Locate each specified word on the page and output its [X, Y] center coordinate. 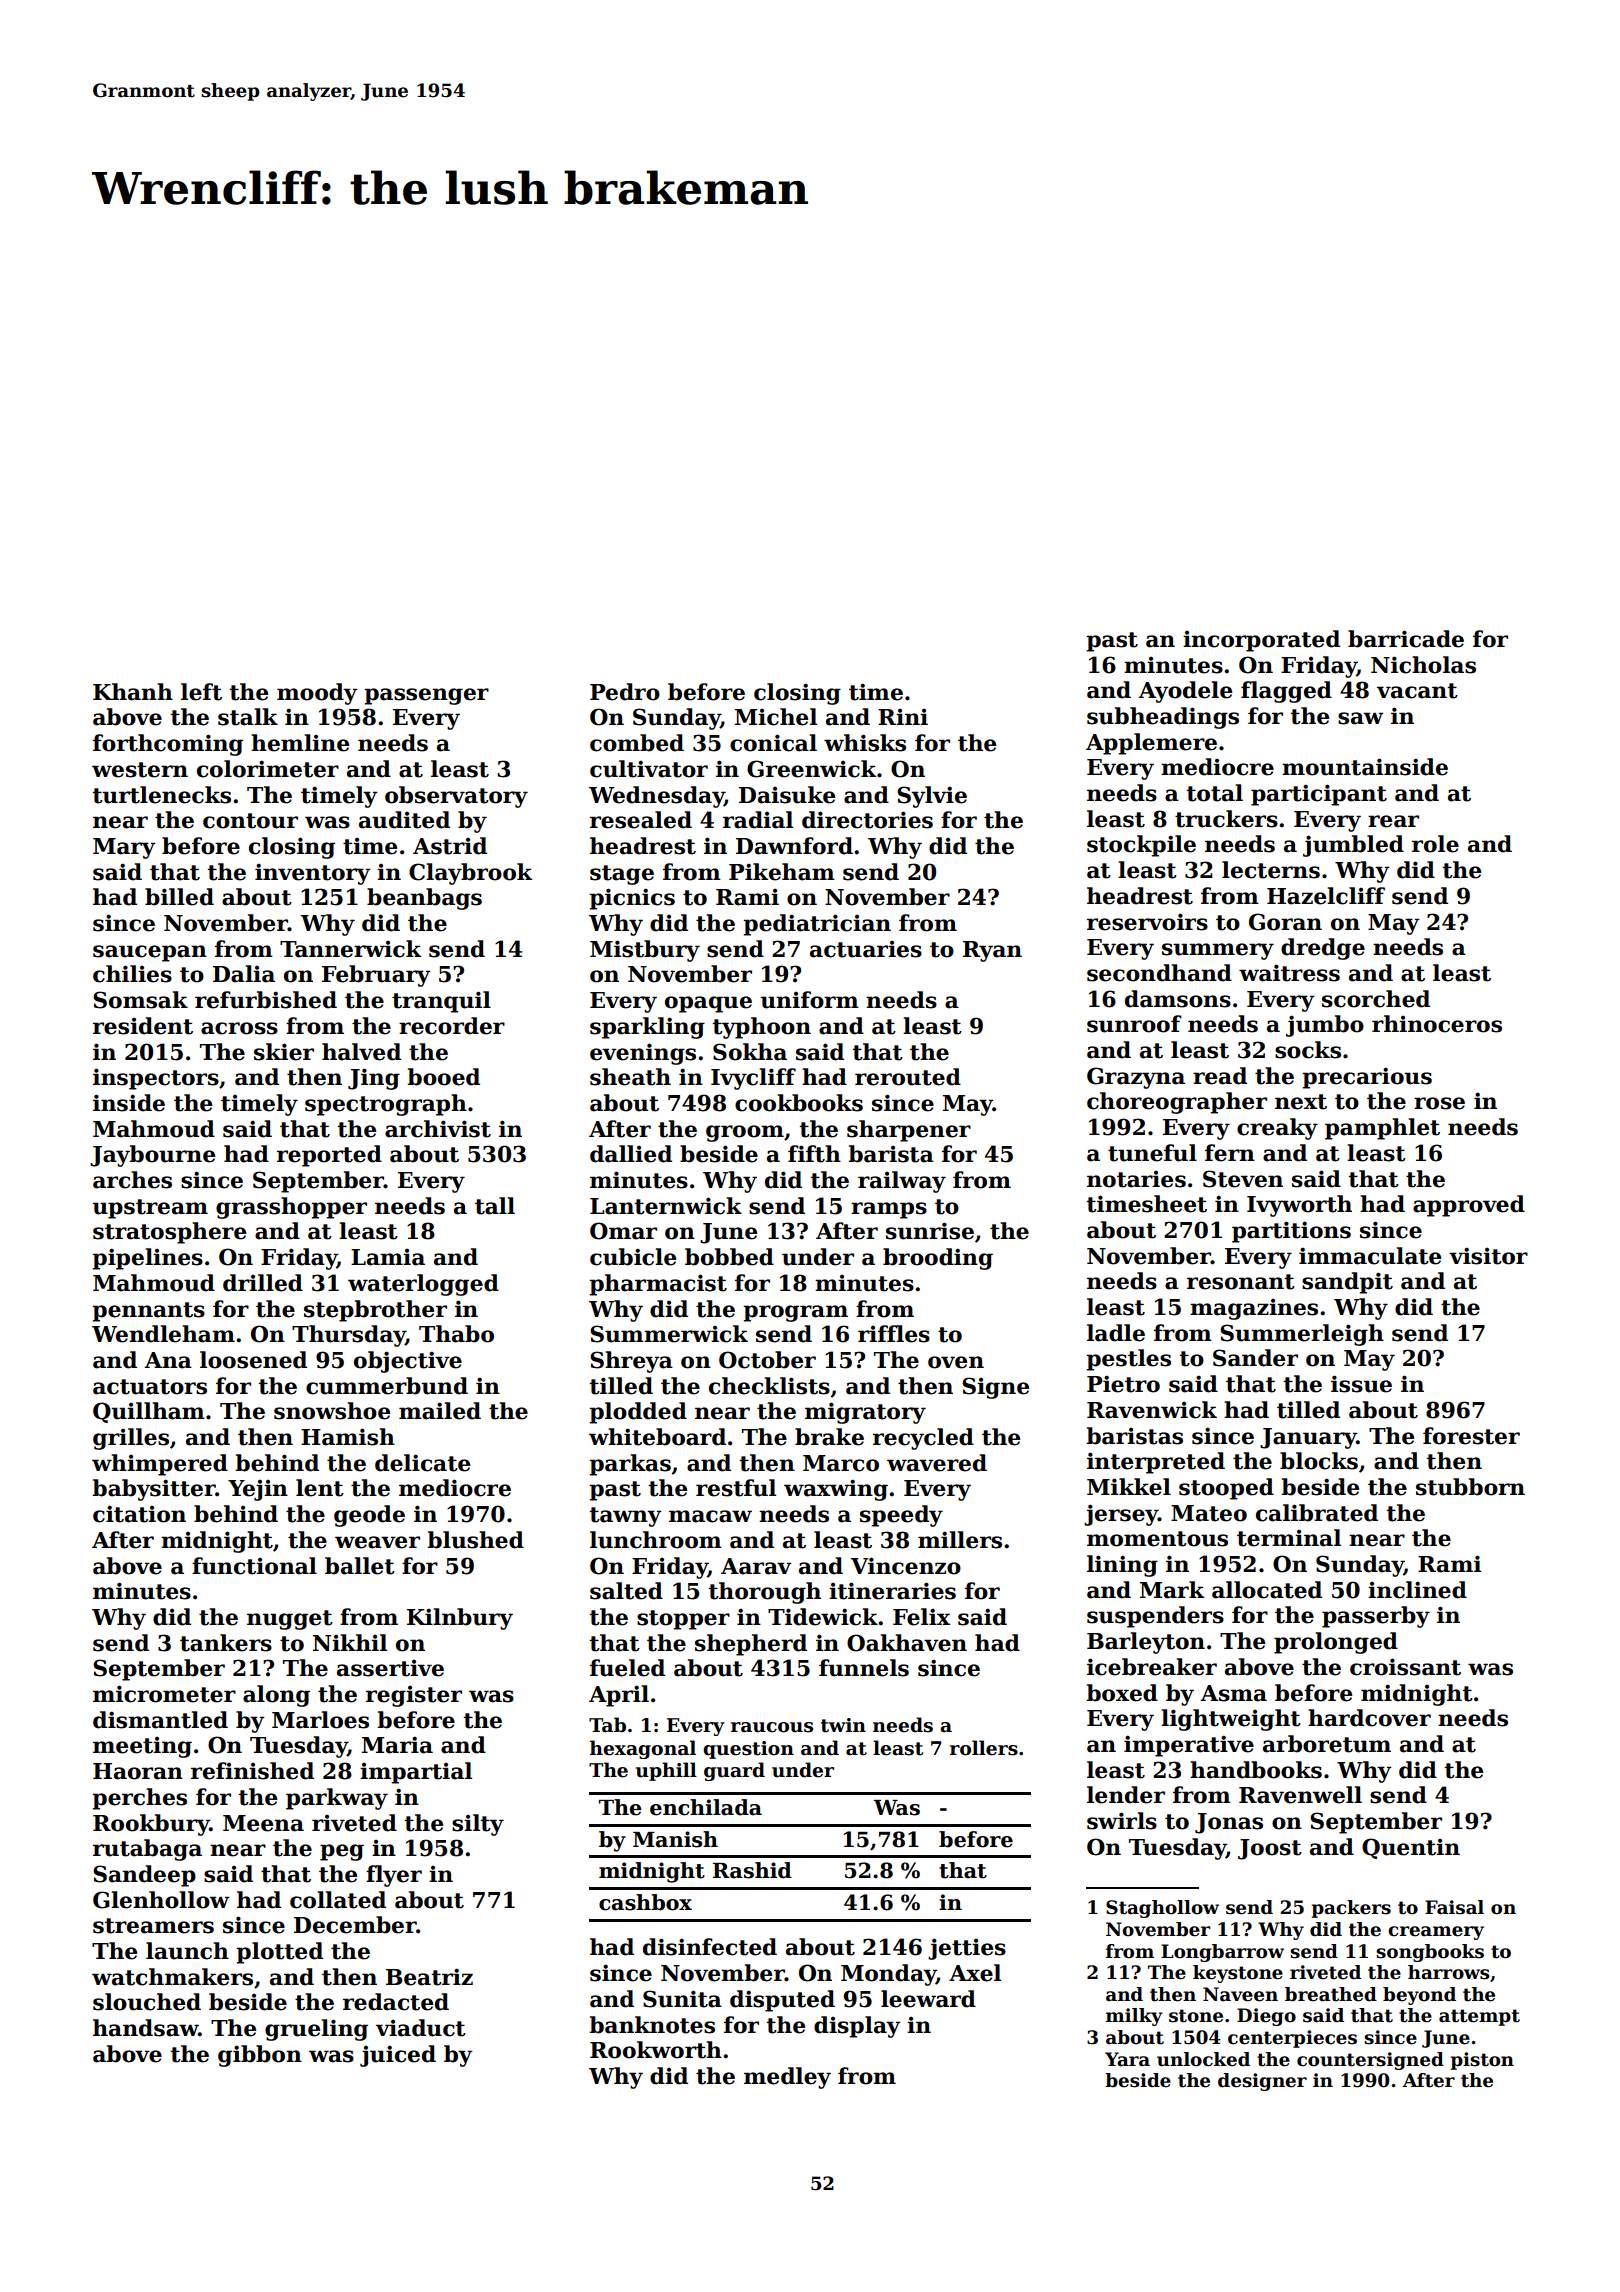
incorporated [1261, 641]
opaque [708, 1004]
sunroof [1134, 1024]
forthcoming [168, 745]
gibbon [260, 2056]
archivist [438, 1129]
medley [787, 2078]
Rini [903, 717]
